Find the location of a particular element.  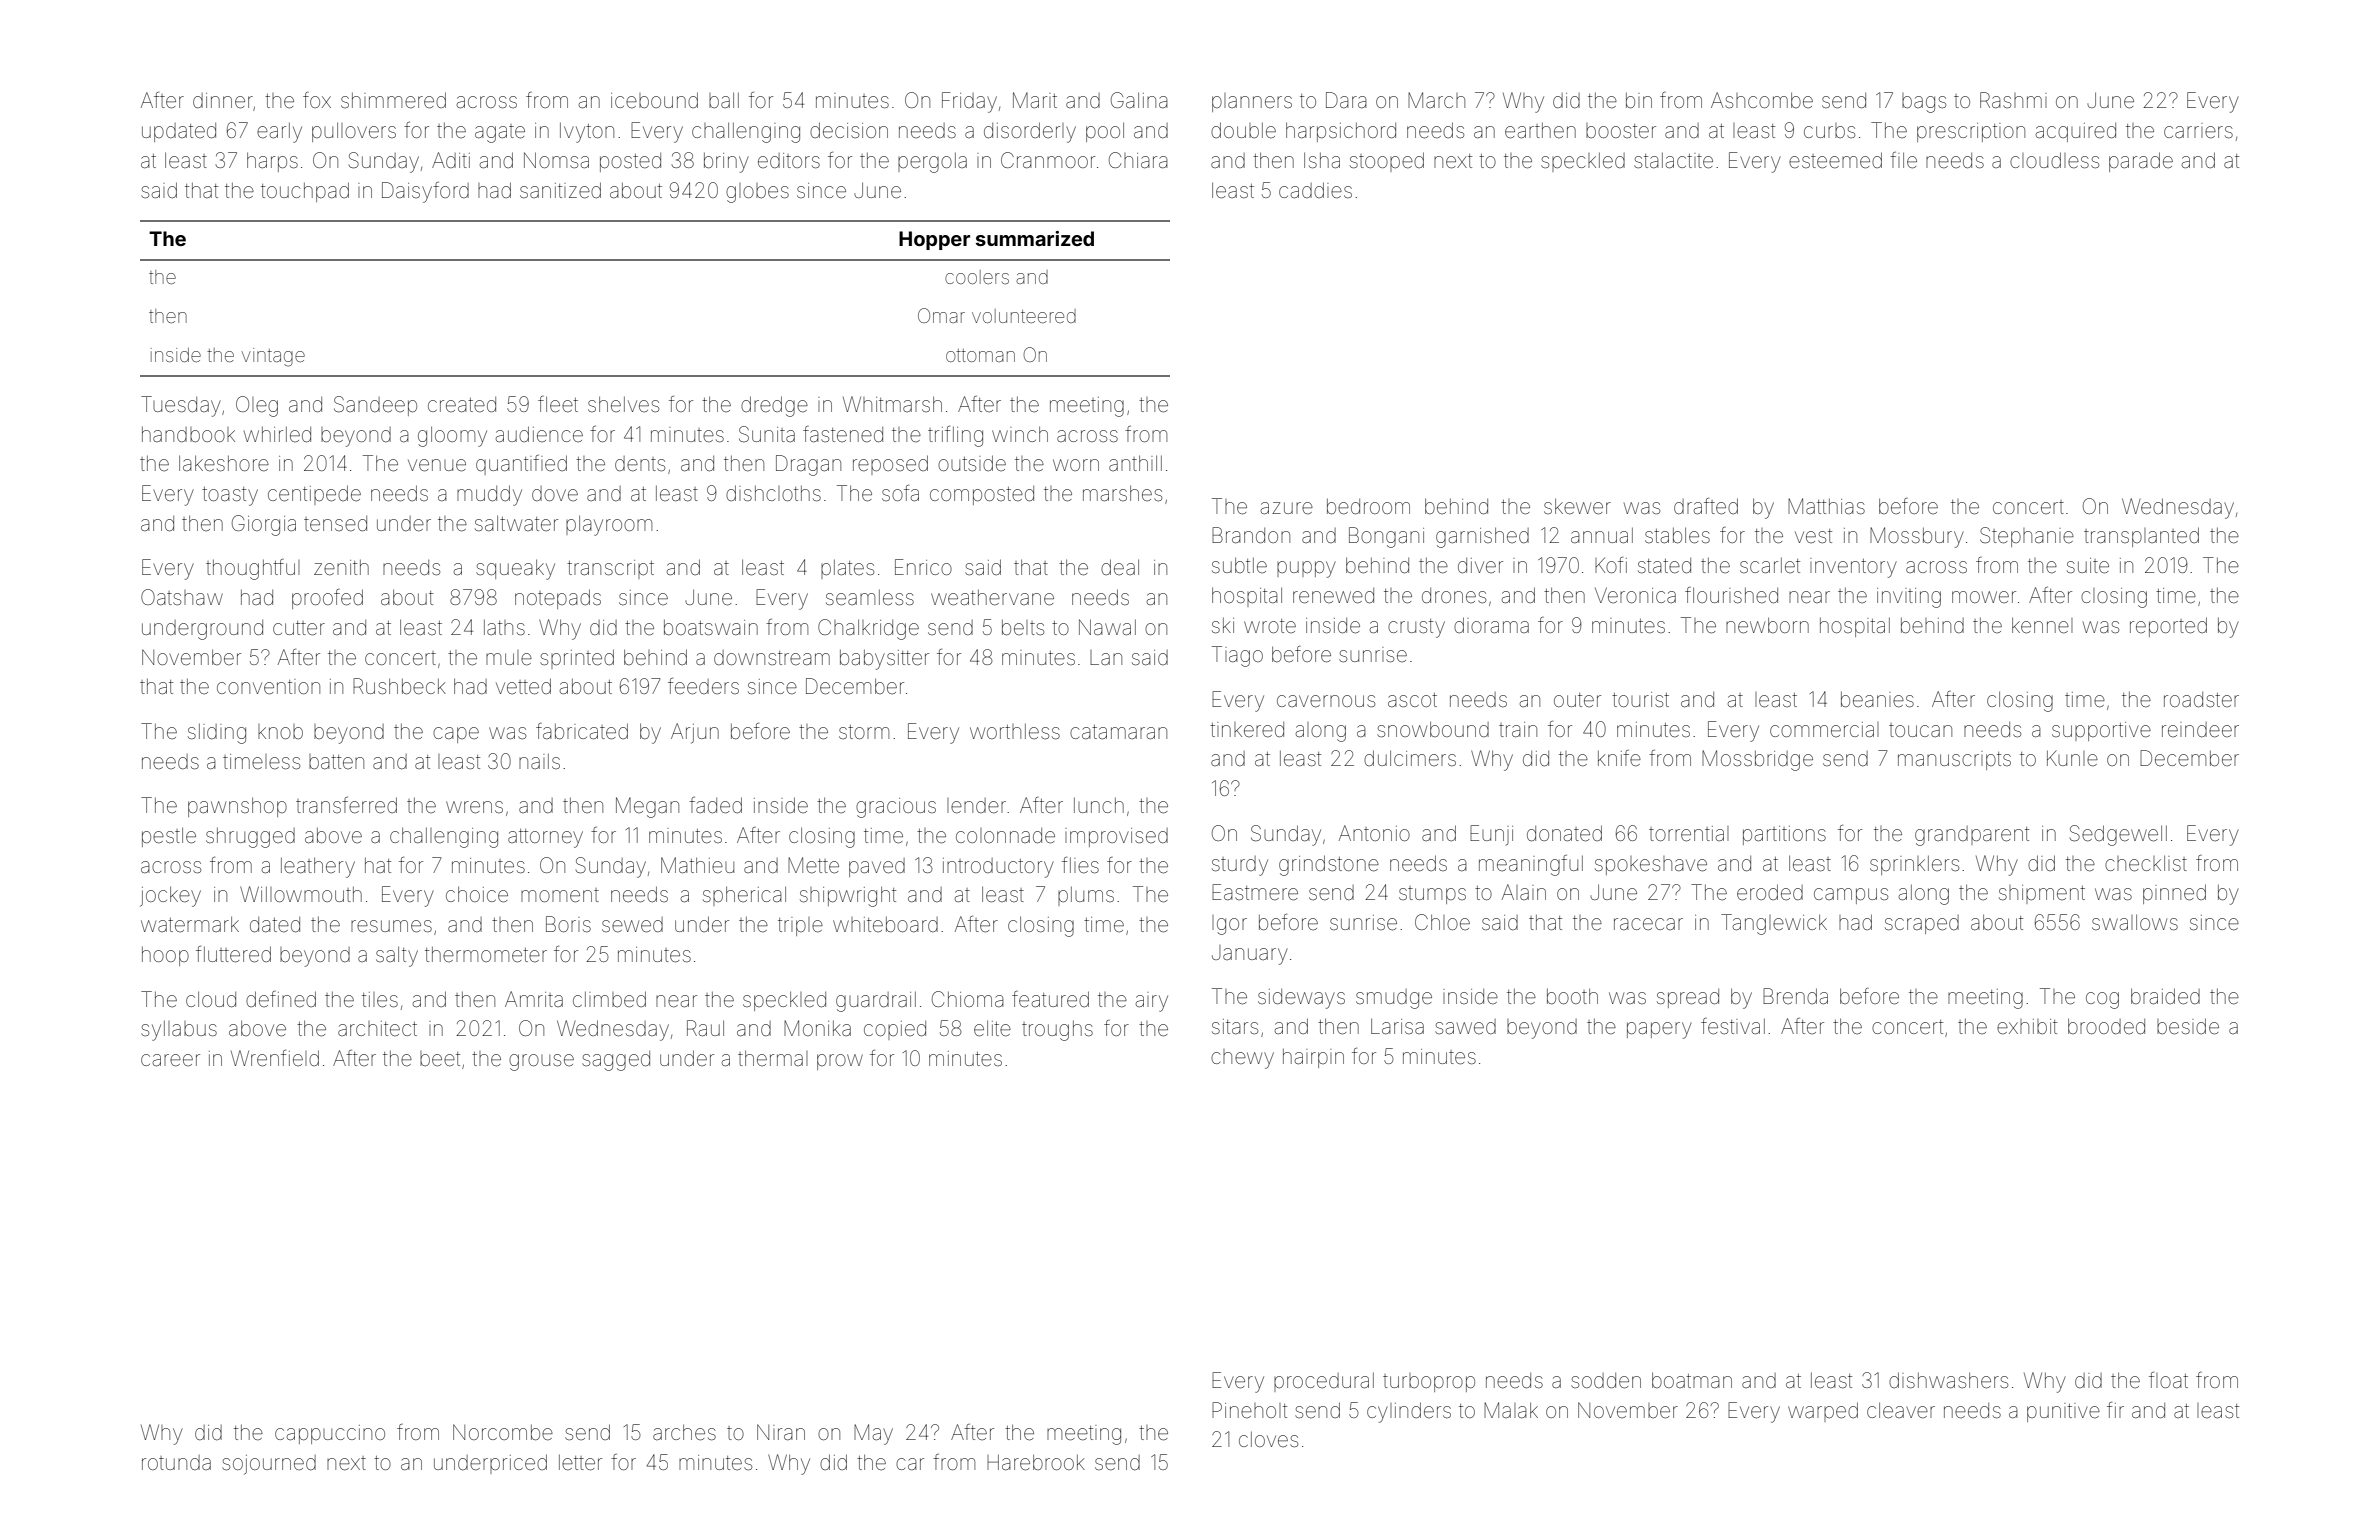

carriers is located at coordinates (2198, 131).
